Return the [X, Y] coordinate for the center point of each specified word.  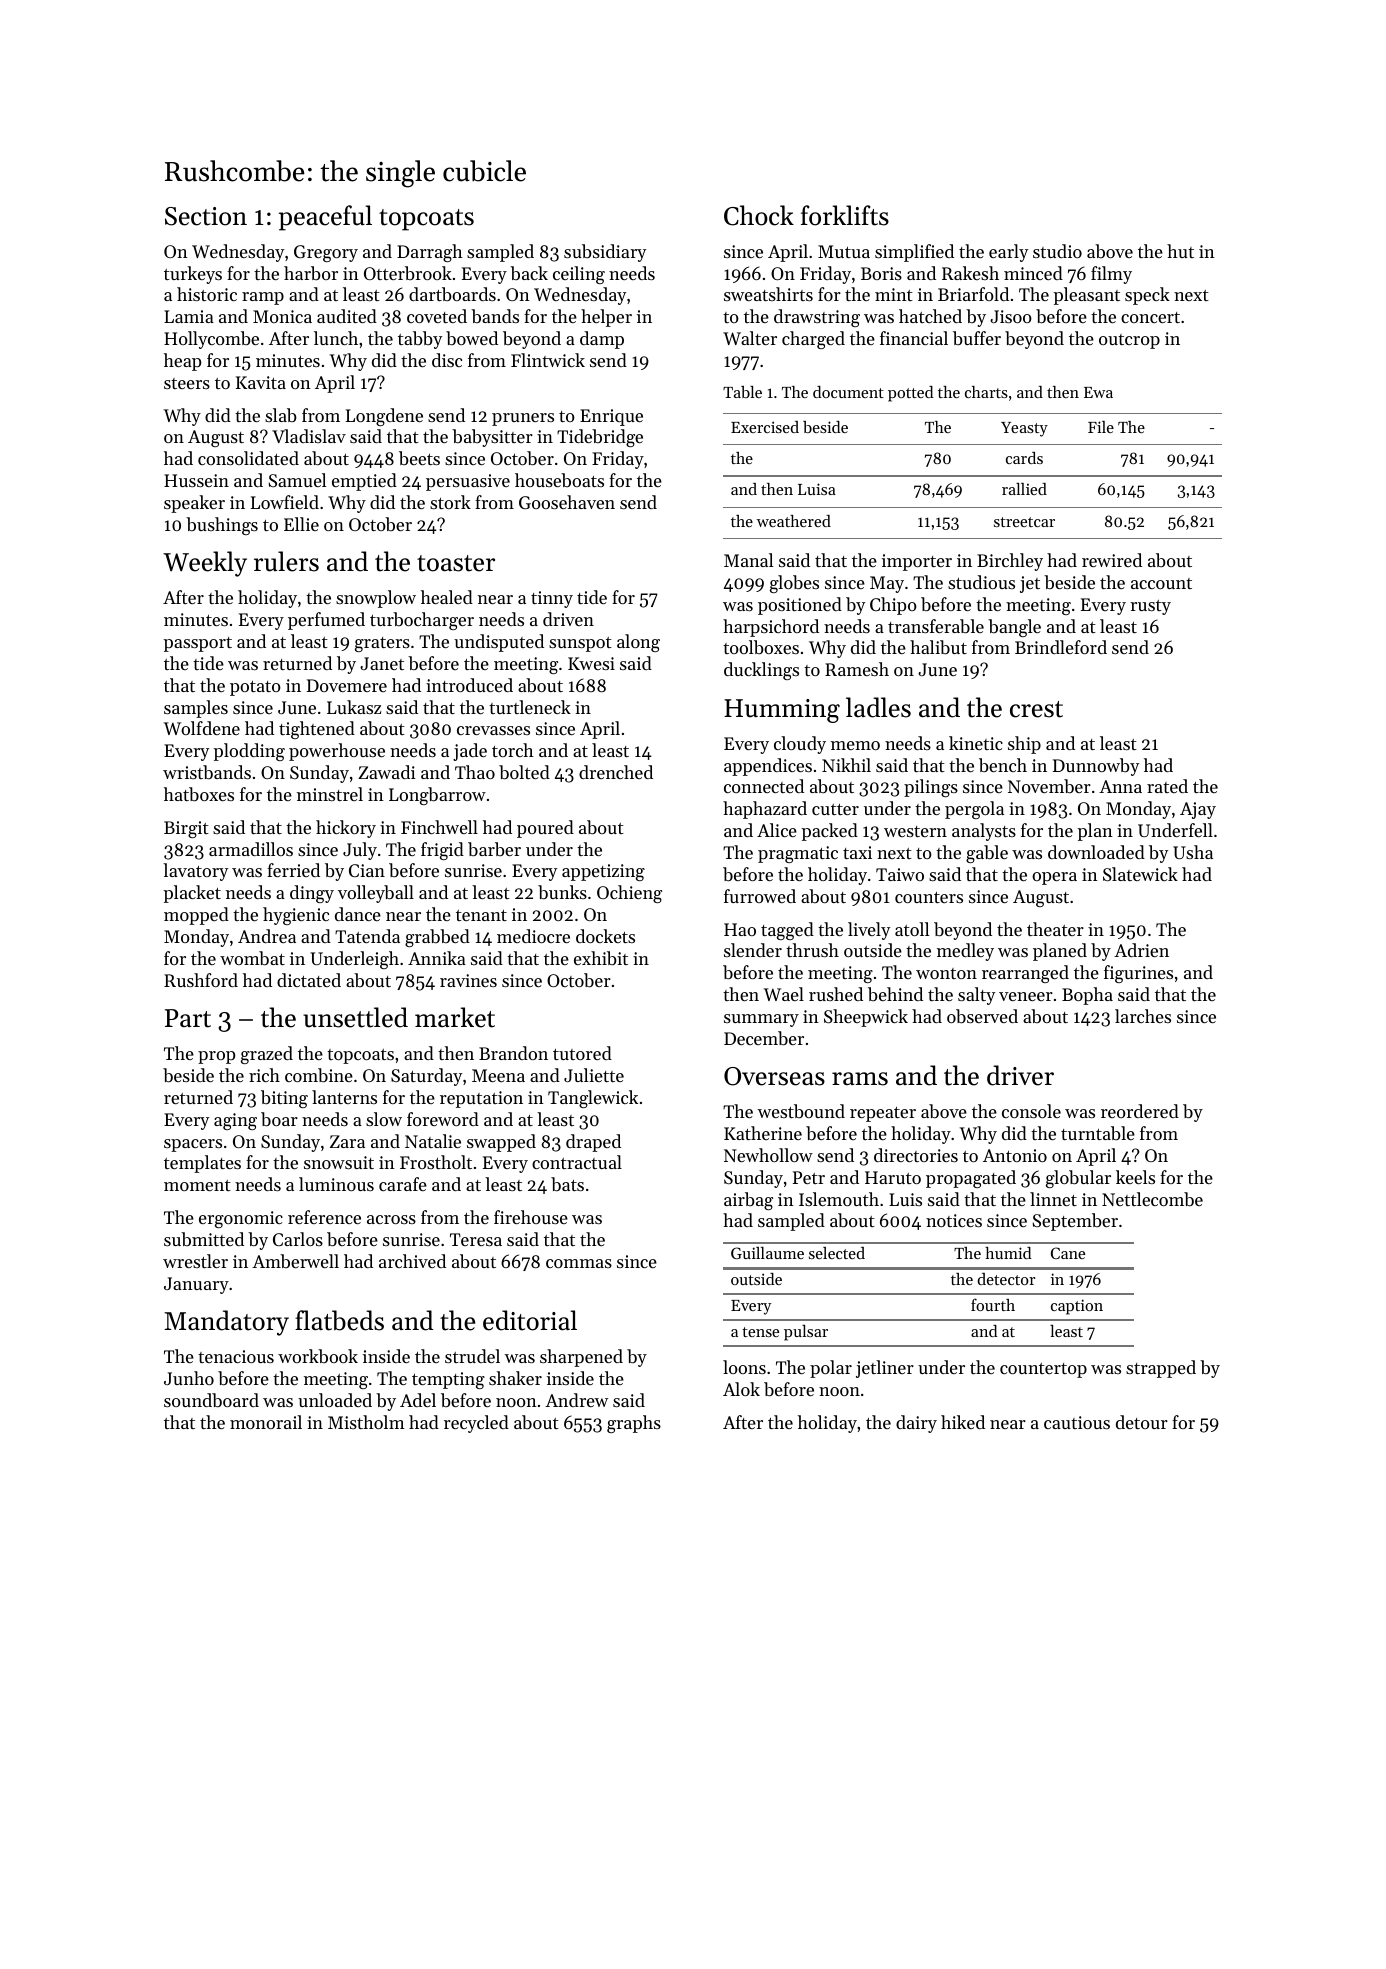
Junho [189, 1378]
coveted [437, 316]
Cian [367, 870]
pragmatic [798, 854]
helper [606, 318]
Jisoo [1011, 316]
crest [1036, 709]
